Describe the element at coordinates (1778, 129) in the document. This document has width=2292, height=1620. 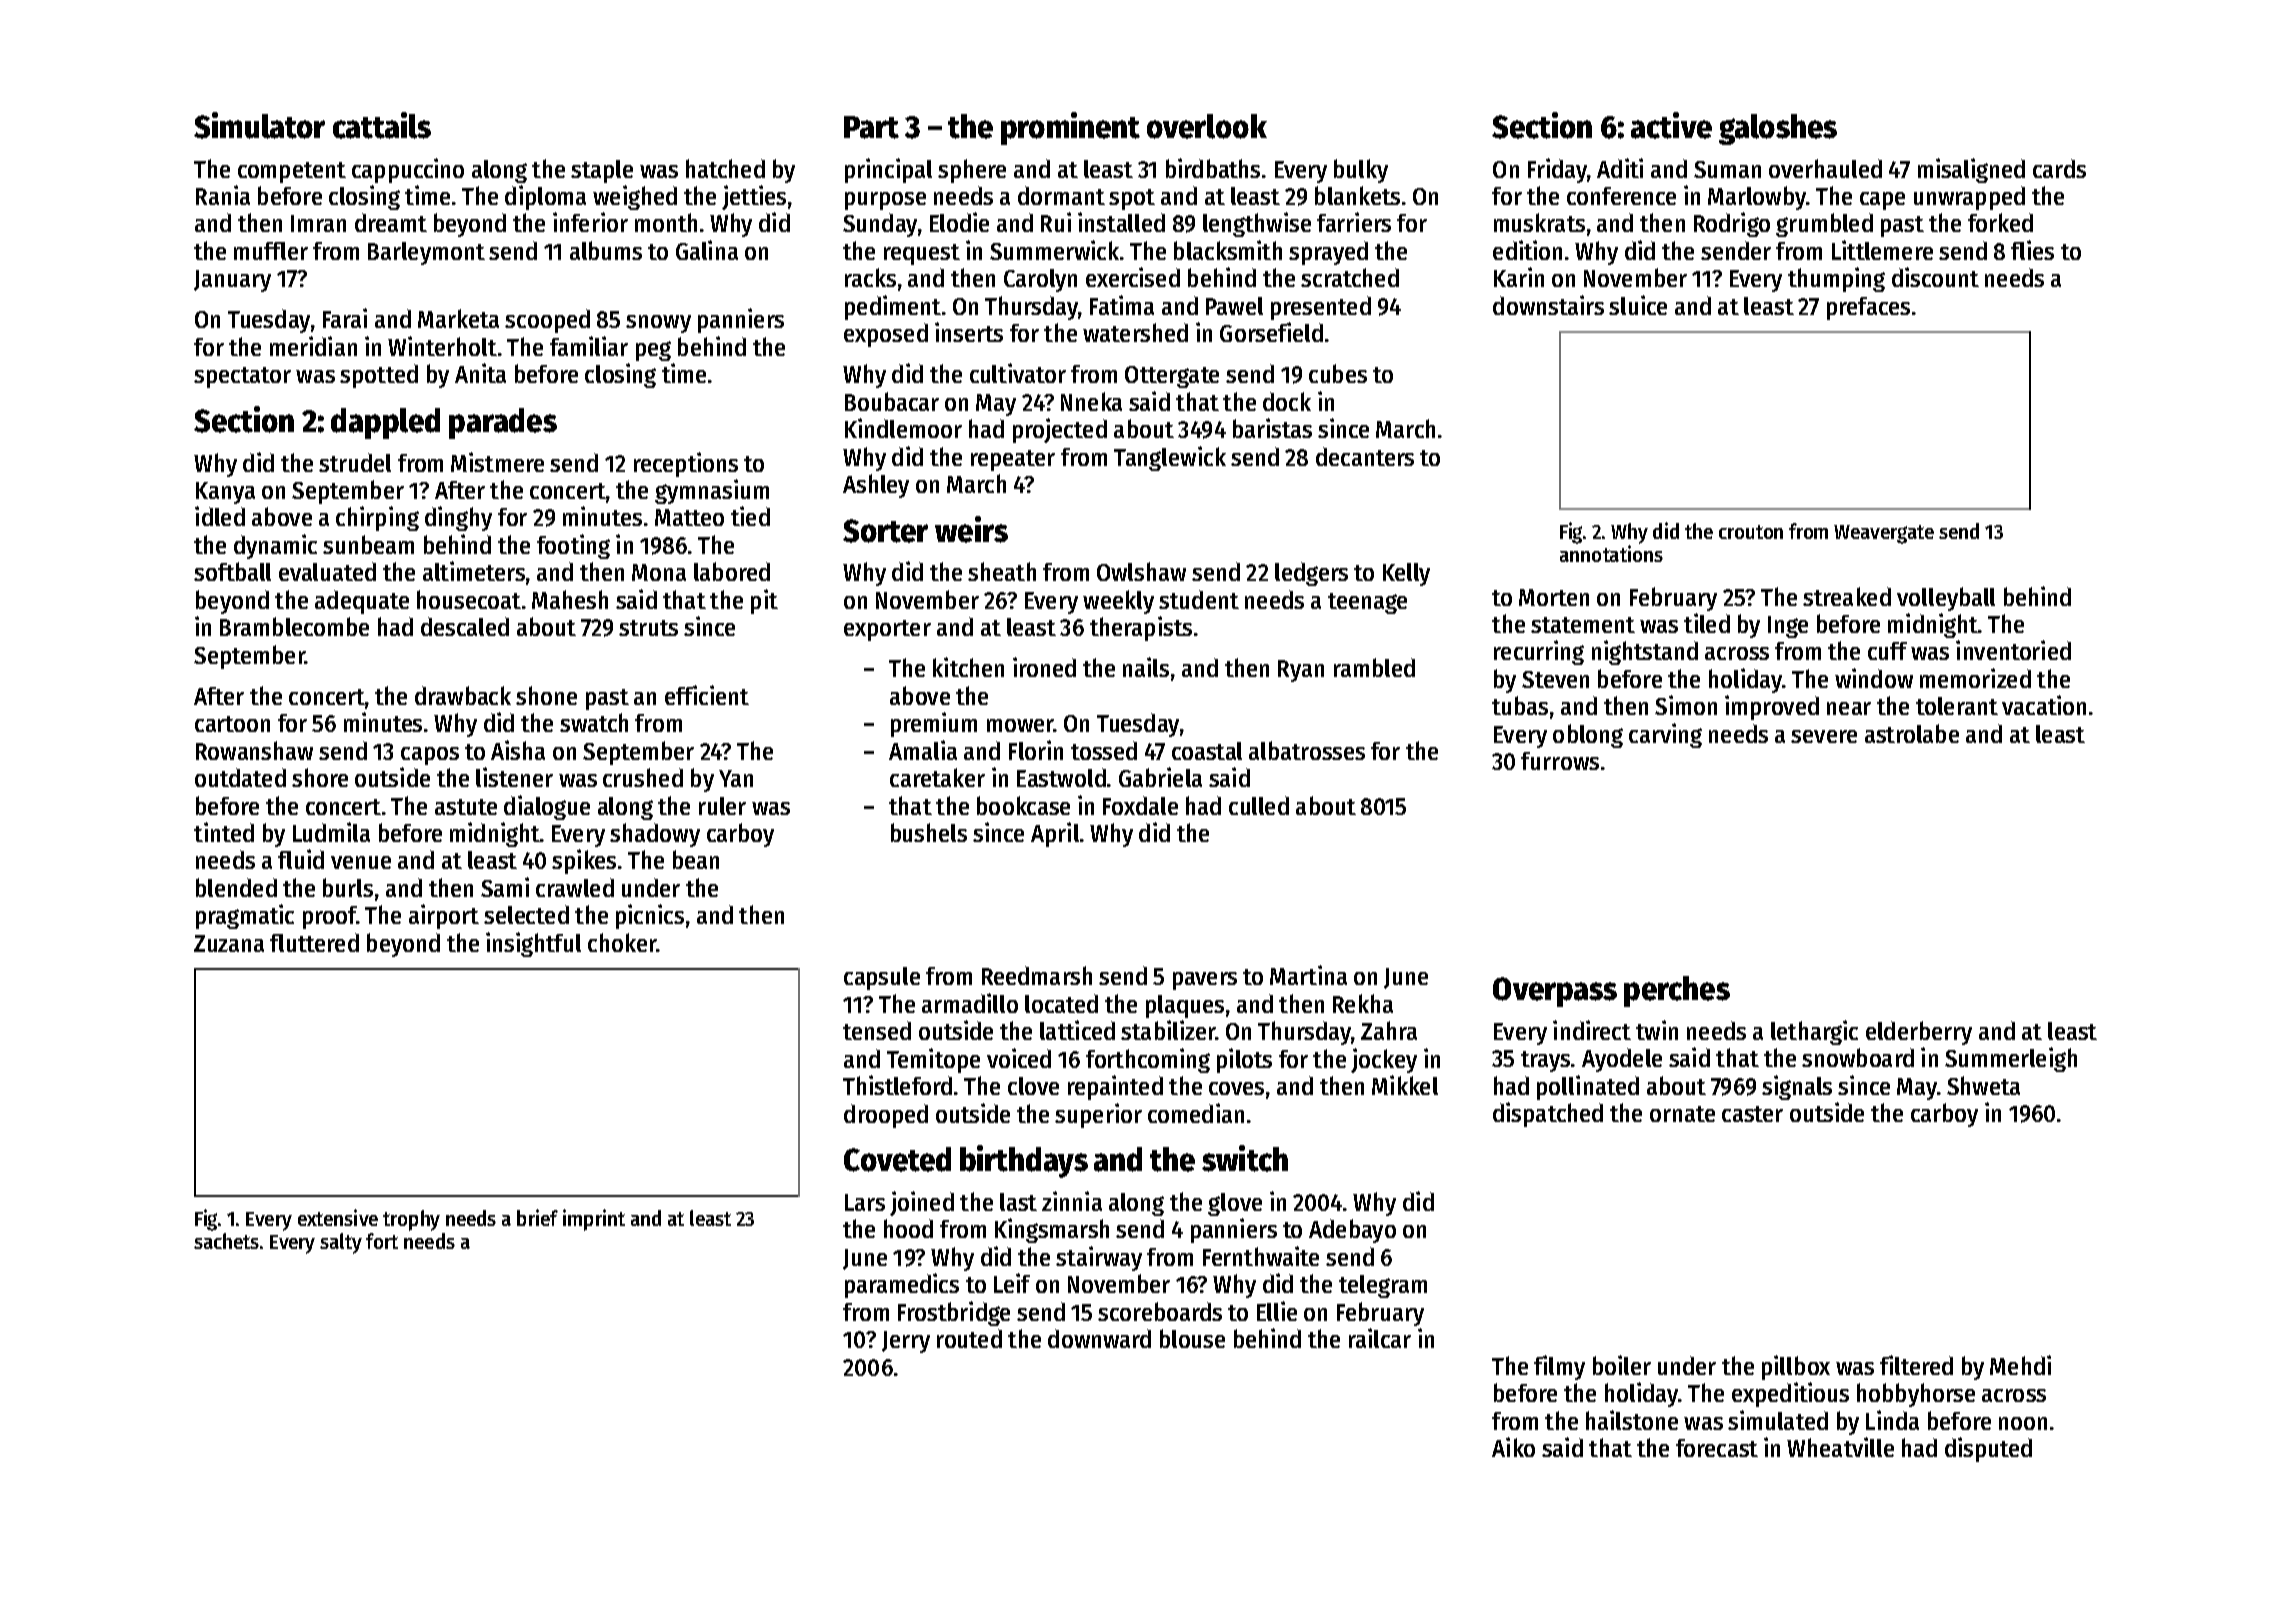
I see `galoshes` at that location.
